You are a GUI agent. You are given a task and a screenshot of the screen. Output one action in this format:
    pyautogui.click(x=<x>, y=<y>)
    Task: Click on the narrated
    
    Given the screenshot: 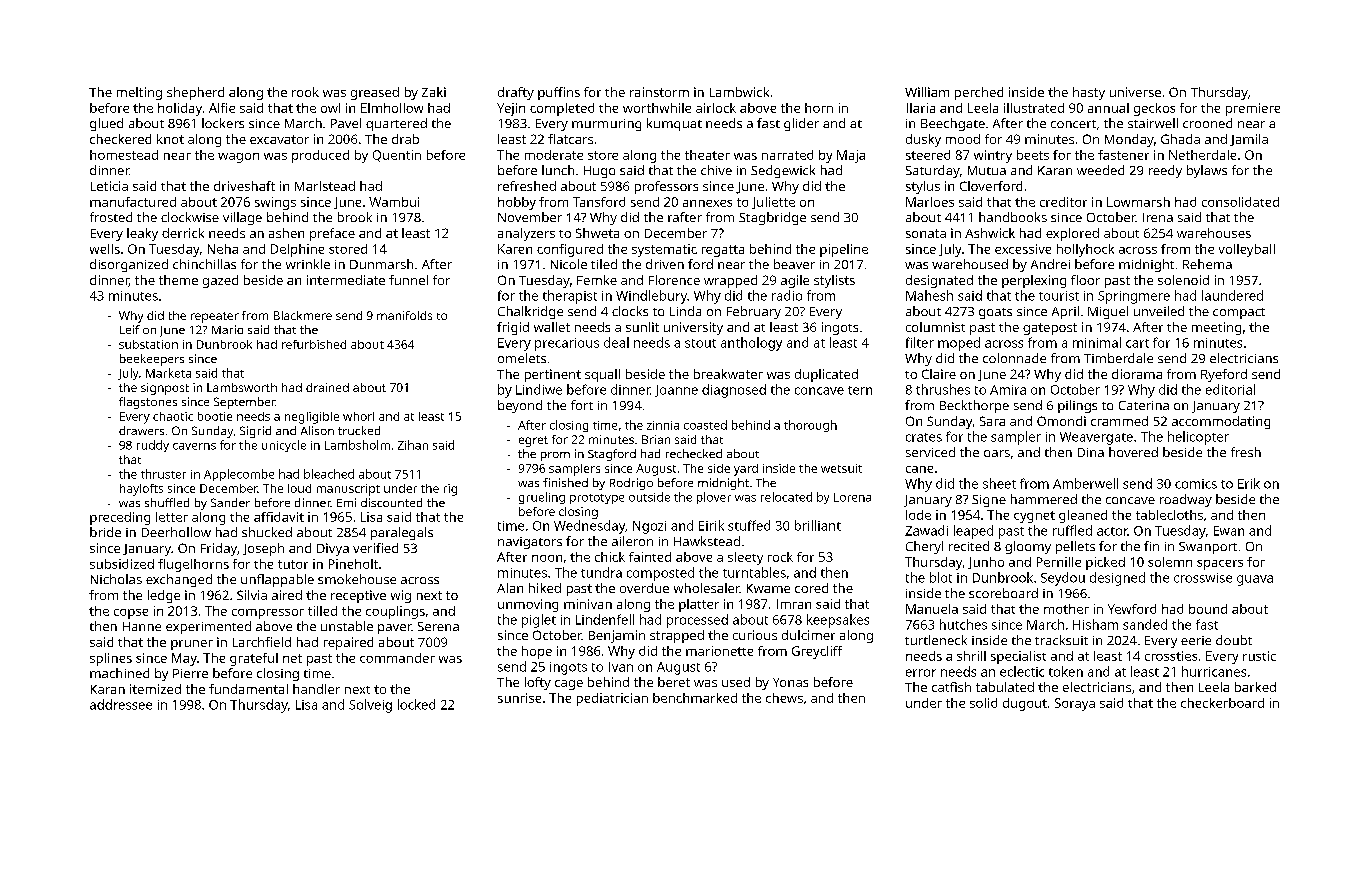 What is the action you would take?
    pyautogui.click(x=787, y=155)
